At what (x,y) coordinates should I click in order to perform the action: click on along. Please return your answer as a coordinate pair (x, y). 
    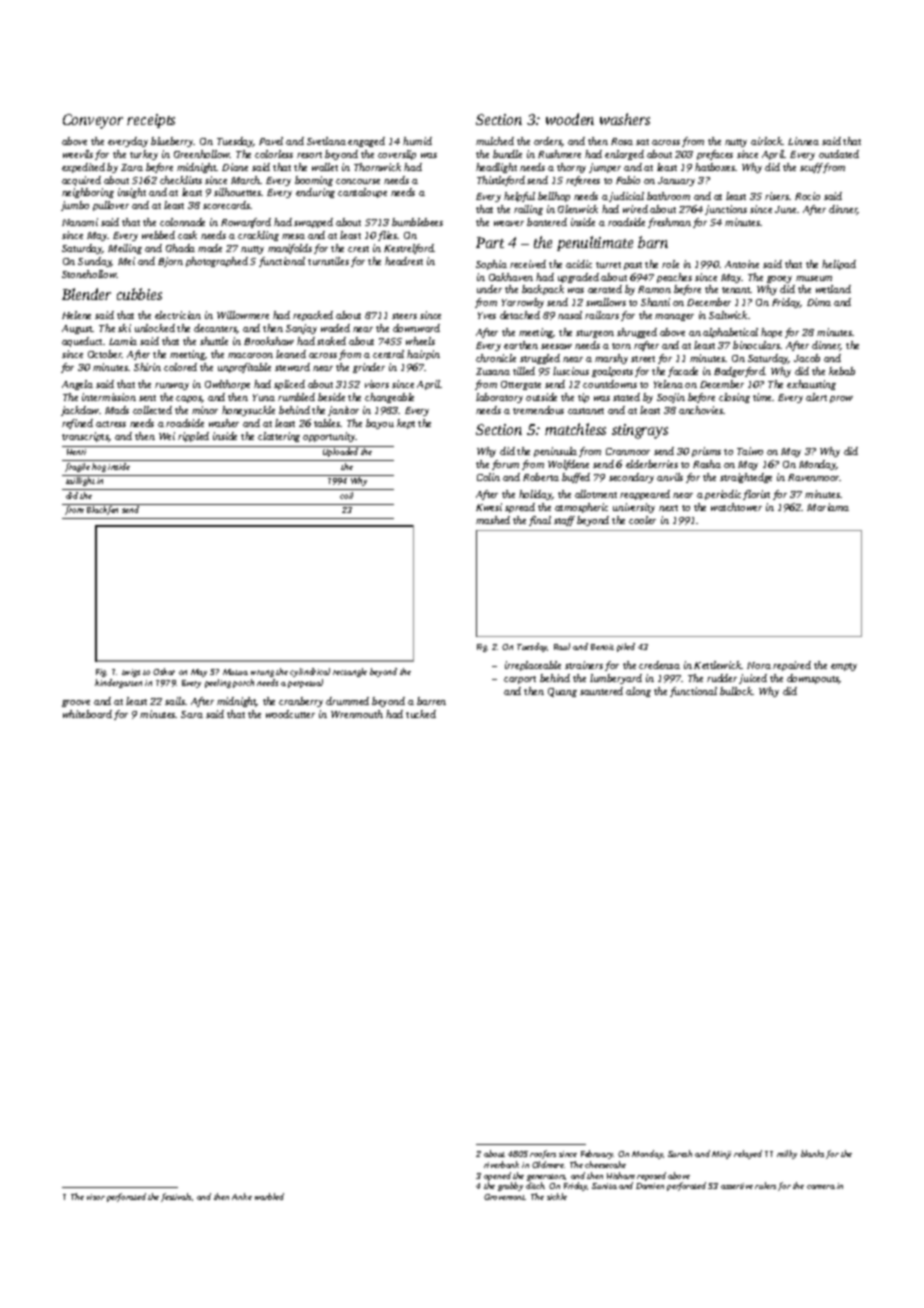
    Looking at the image, I should click on (638, 692).
